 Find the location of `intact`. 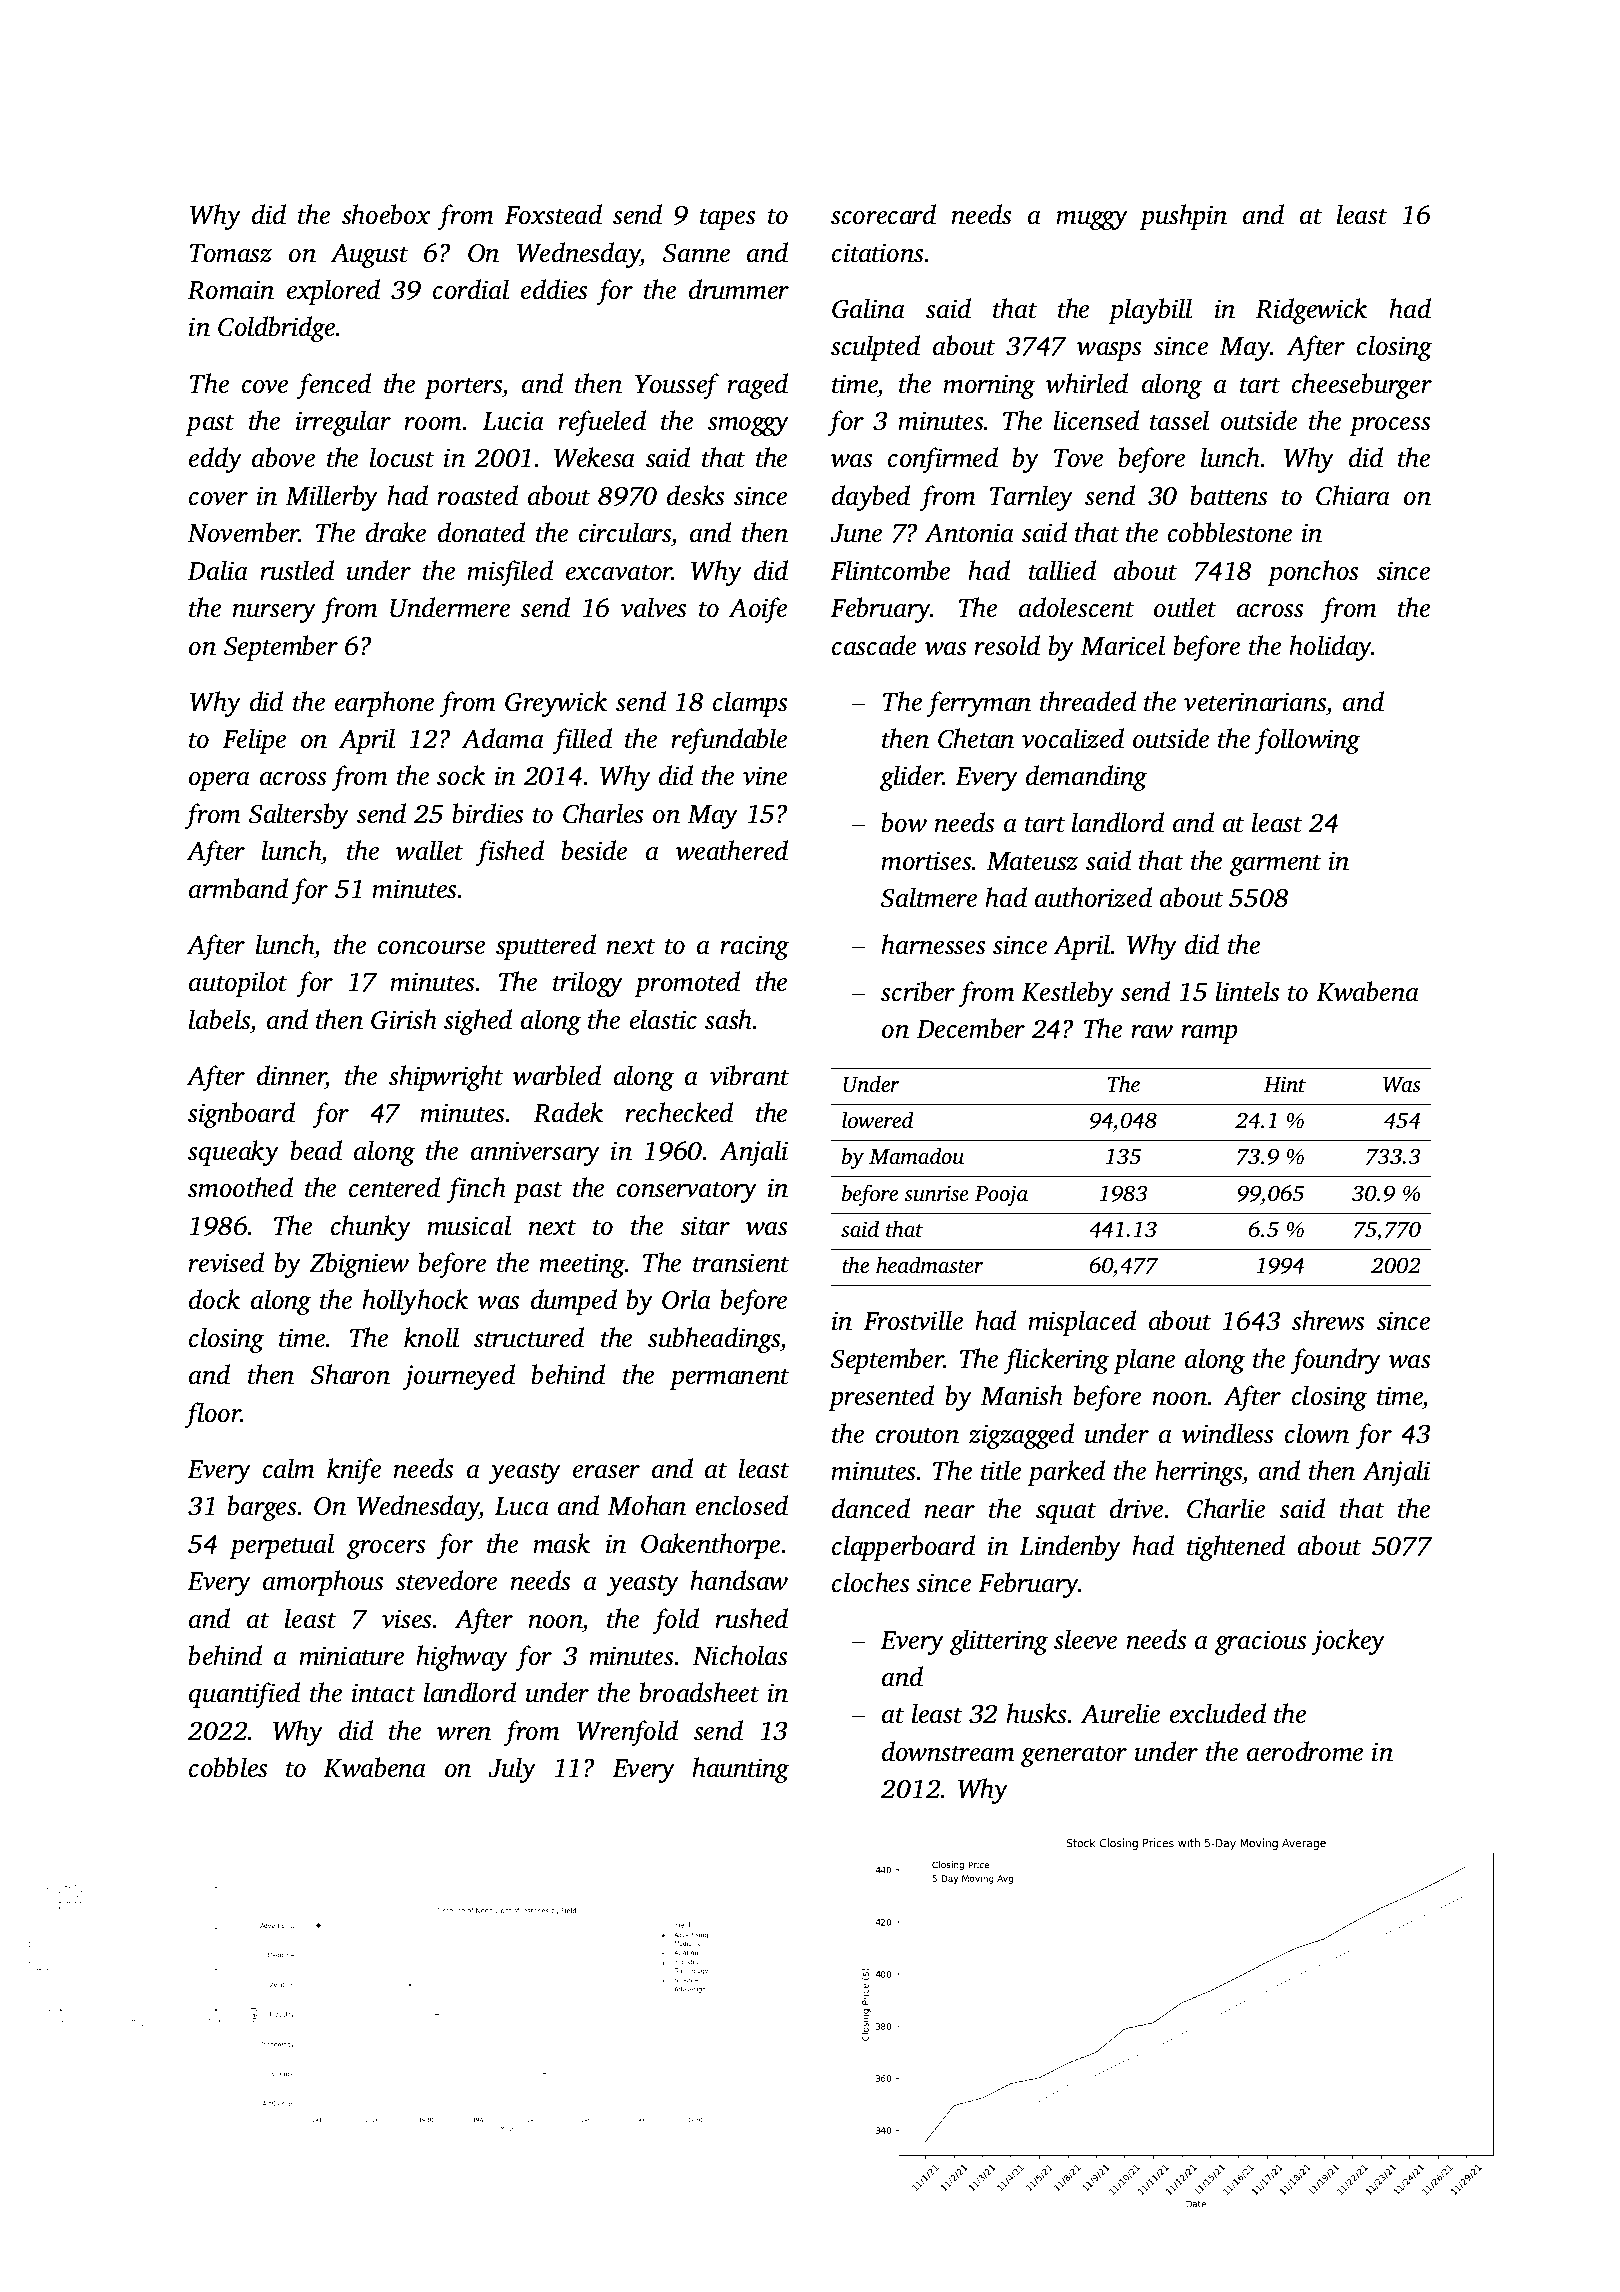

intact is located at coordinates (383, 1693).
